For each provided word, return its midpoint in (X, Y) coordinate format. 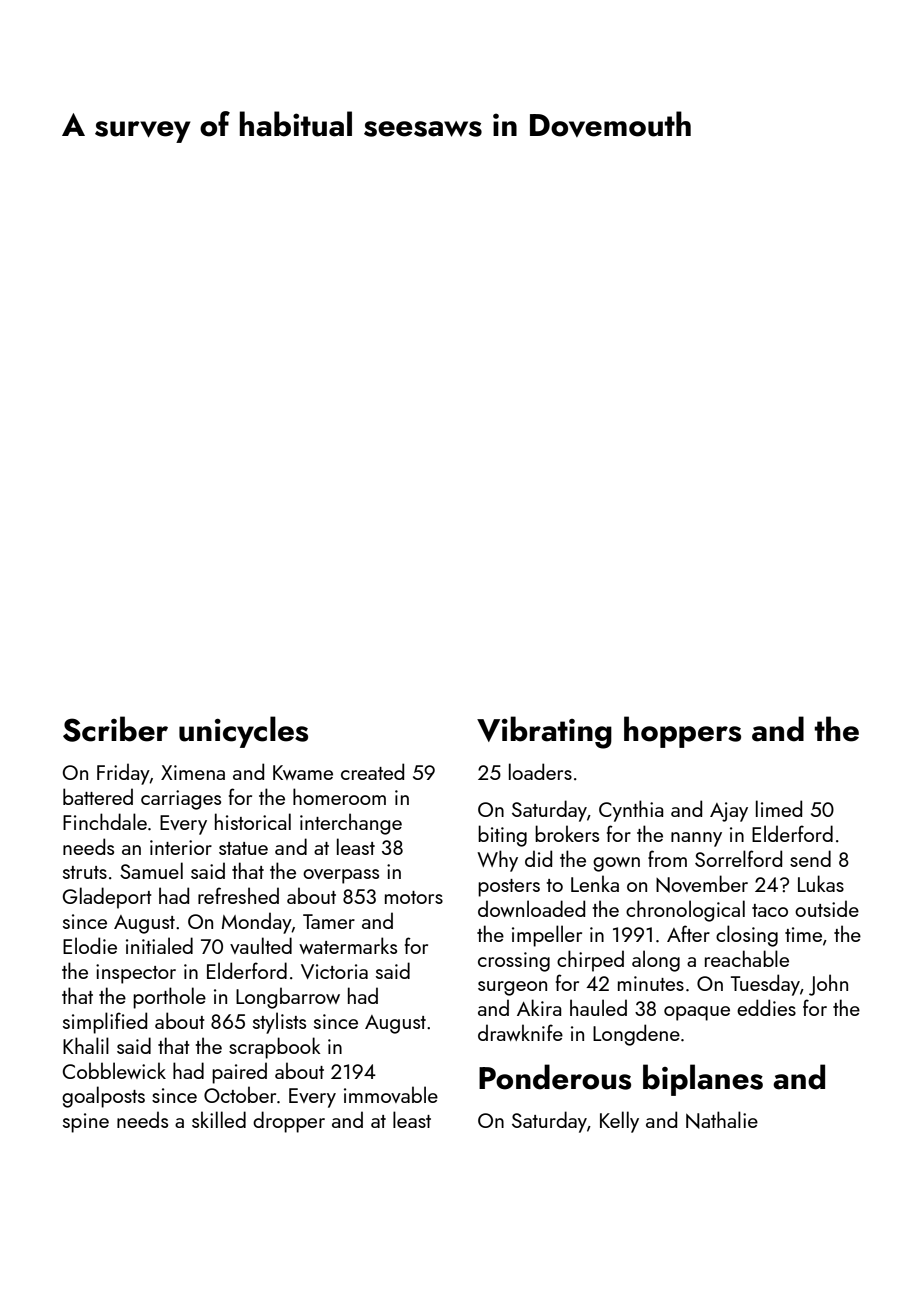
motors (414, 897)
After (688, 933)
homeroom (339, 796)
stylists (279, 1023)
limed (779, 808)
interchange (351, 824)
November (702, 884)
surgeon (512, 988)
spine (86, 1123)
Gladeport (107, 898)
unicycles (243, 732)
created (372, 771)
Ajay (729, 812)
